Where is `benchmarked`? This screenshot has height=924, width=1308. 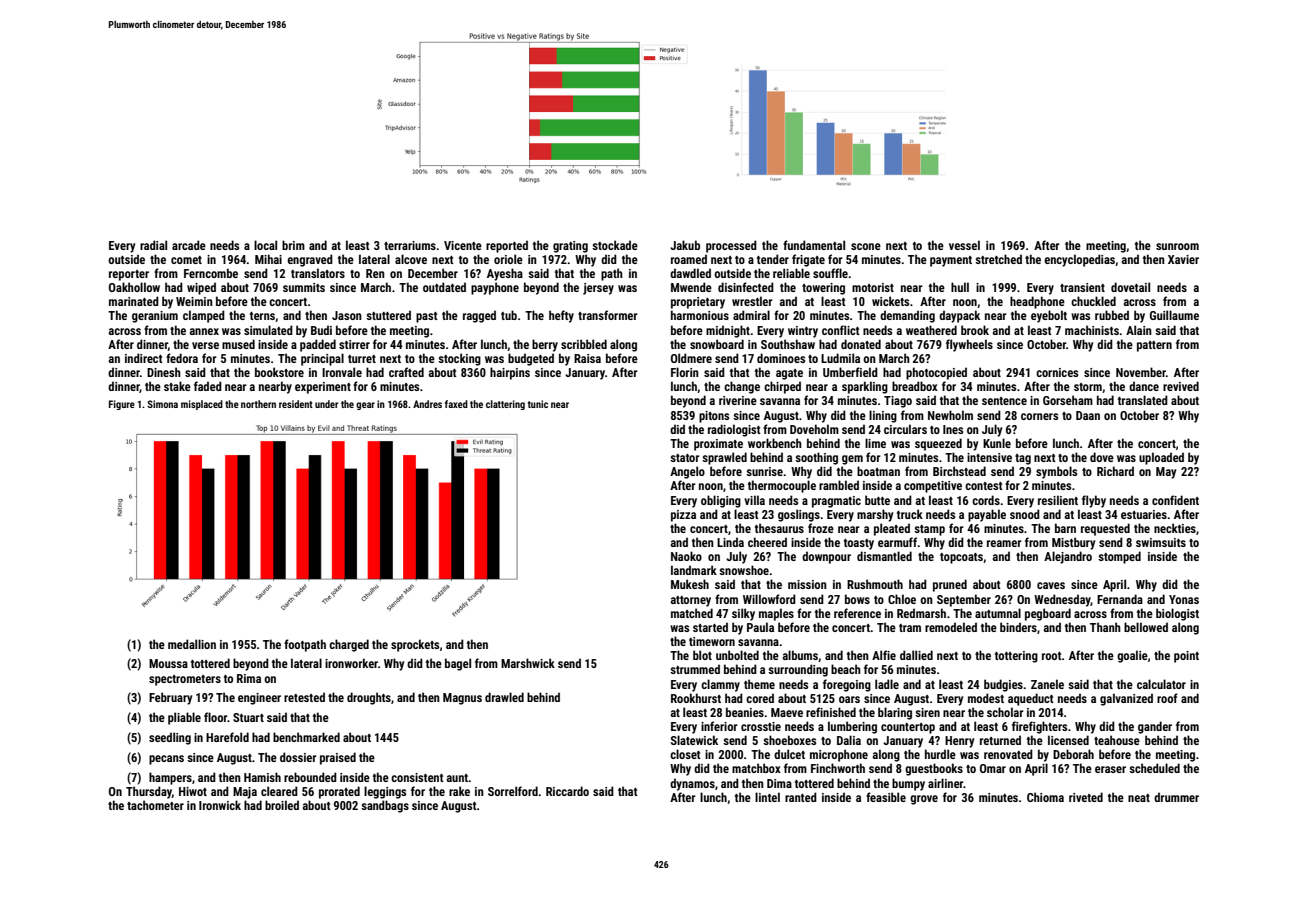 benchmarked is located at coordinates (306, 737).
